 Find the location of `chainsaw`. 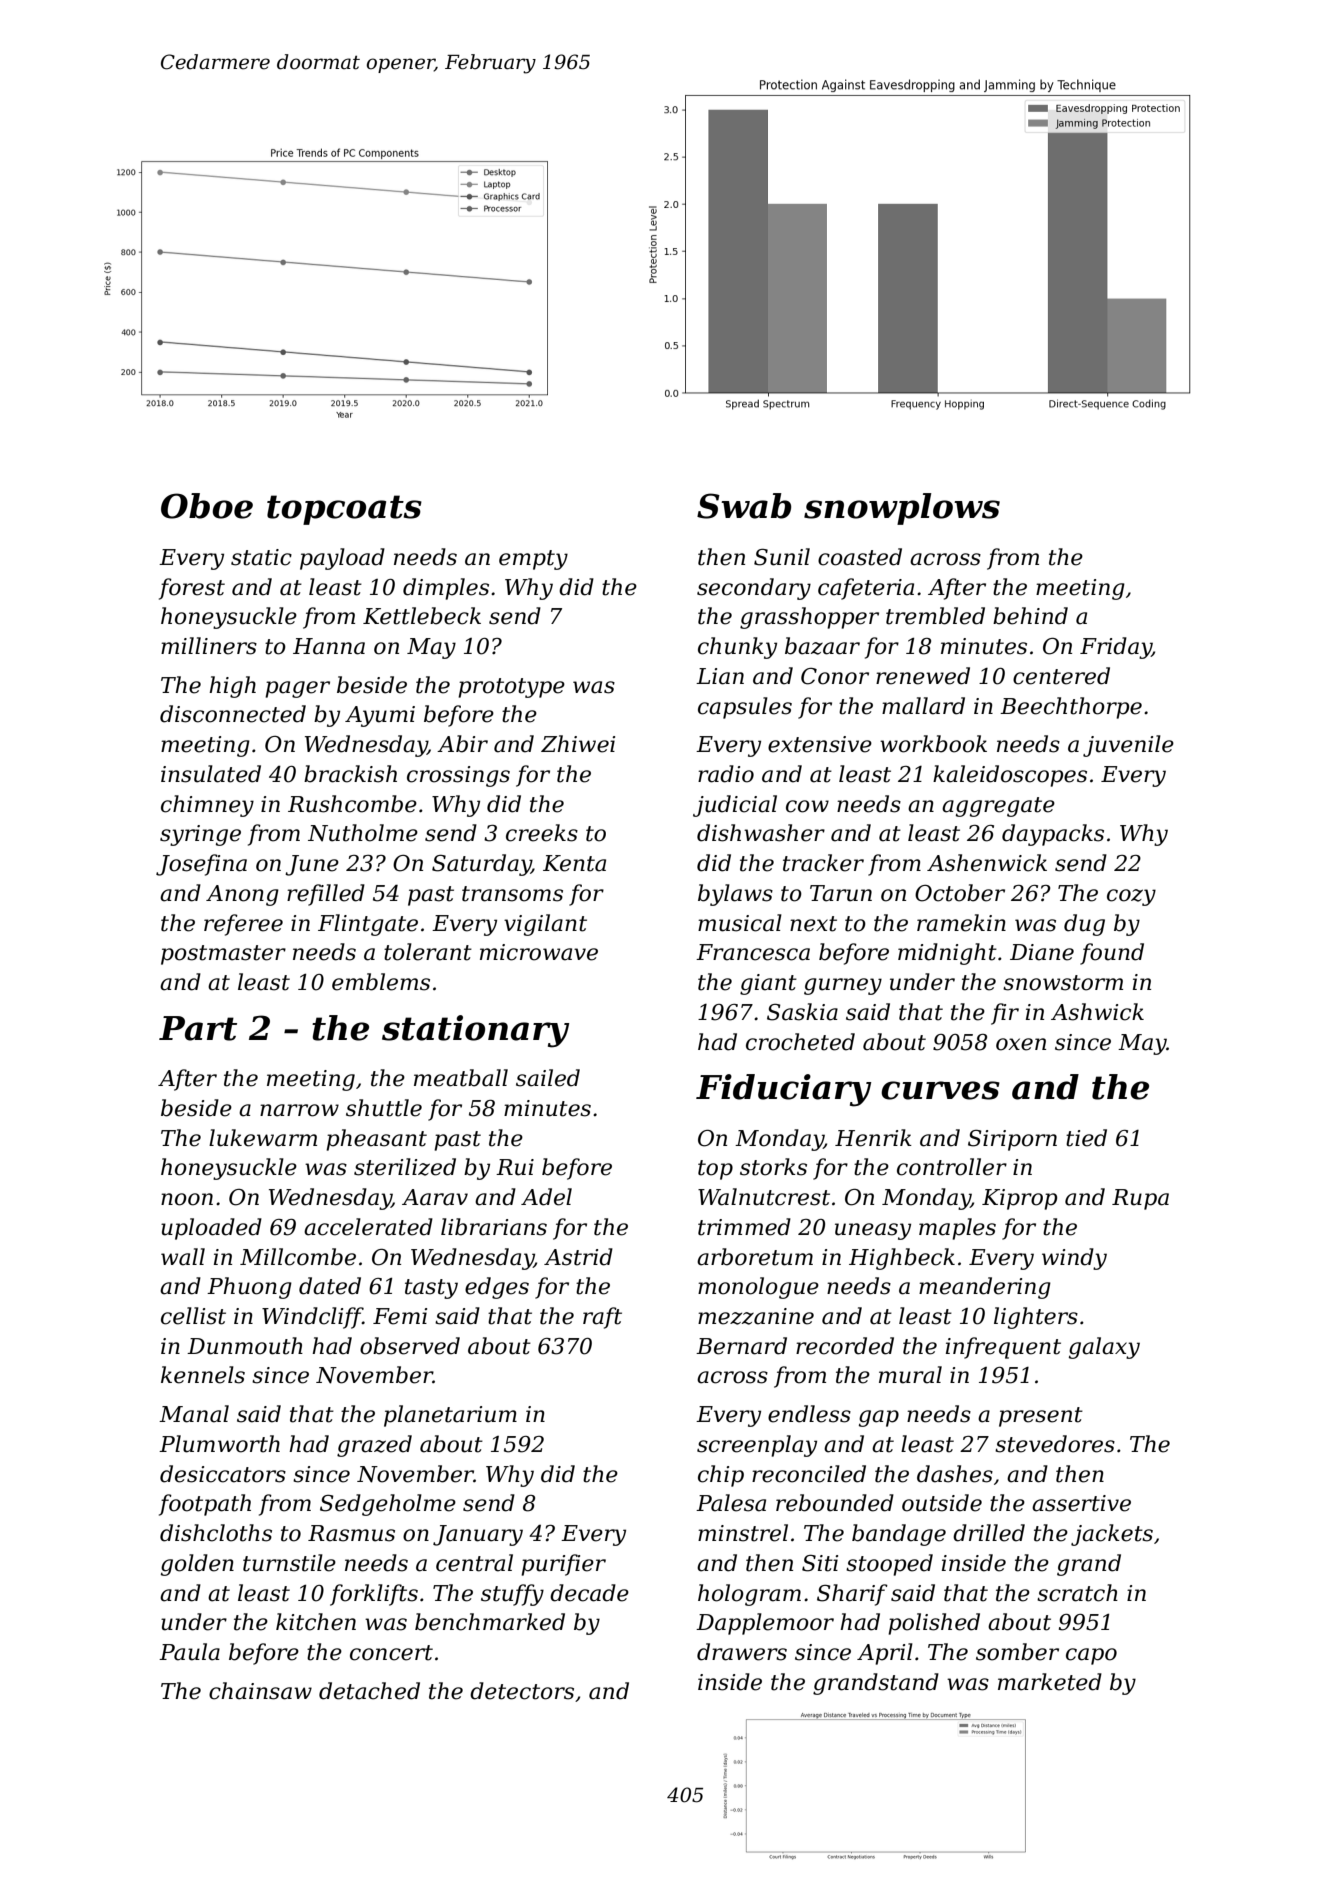

chainsaw is located at coordinates (260, 1691).
